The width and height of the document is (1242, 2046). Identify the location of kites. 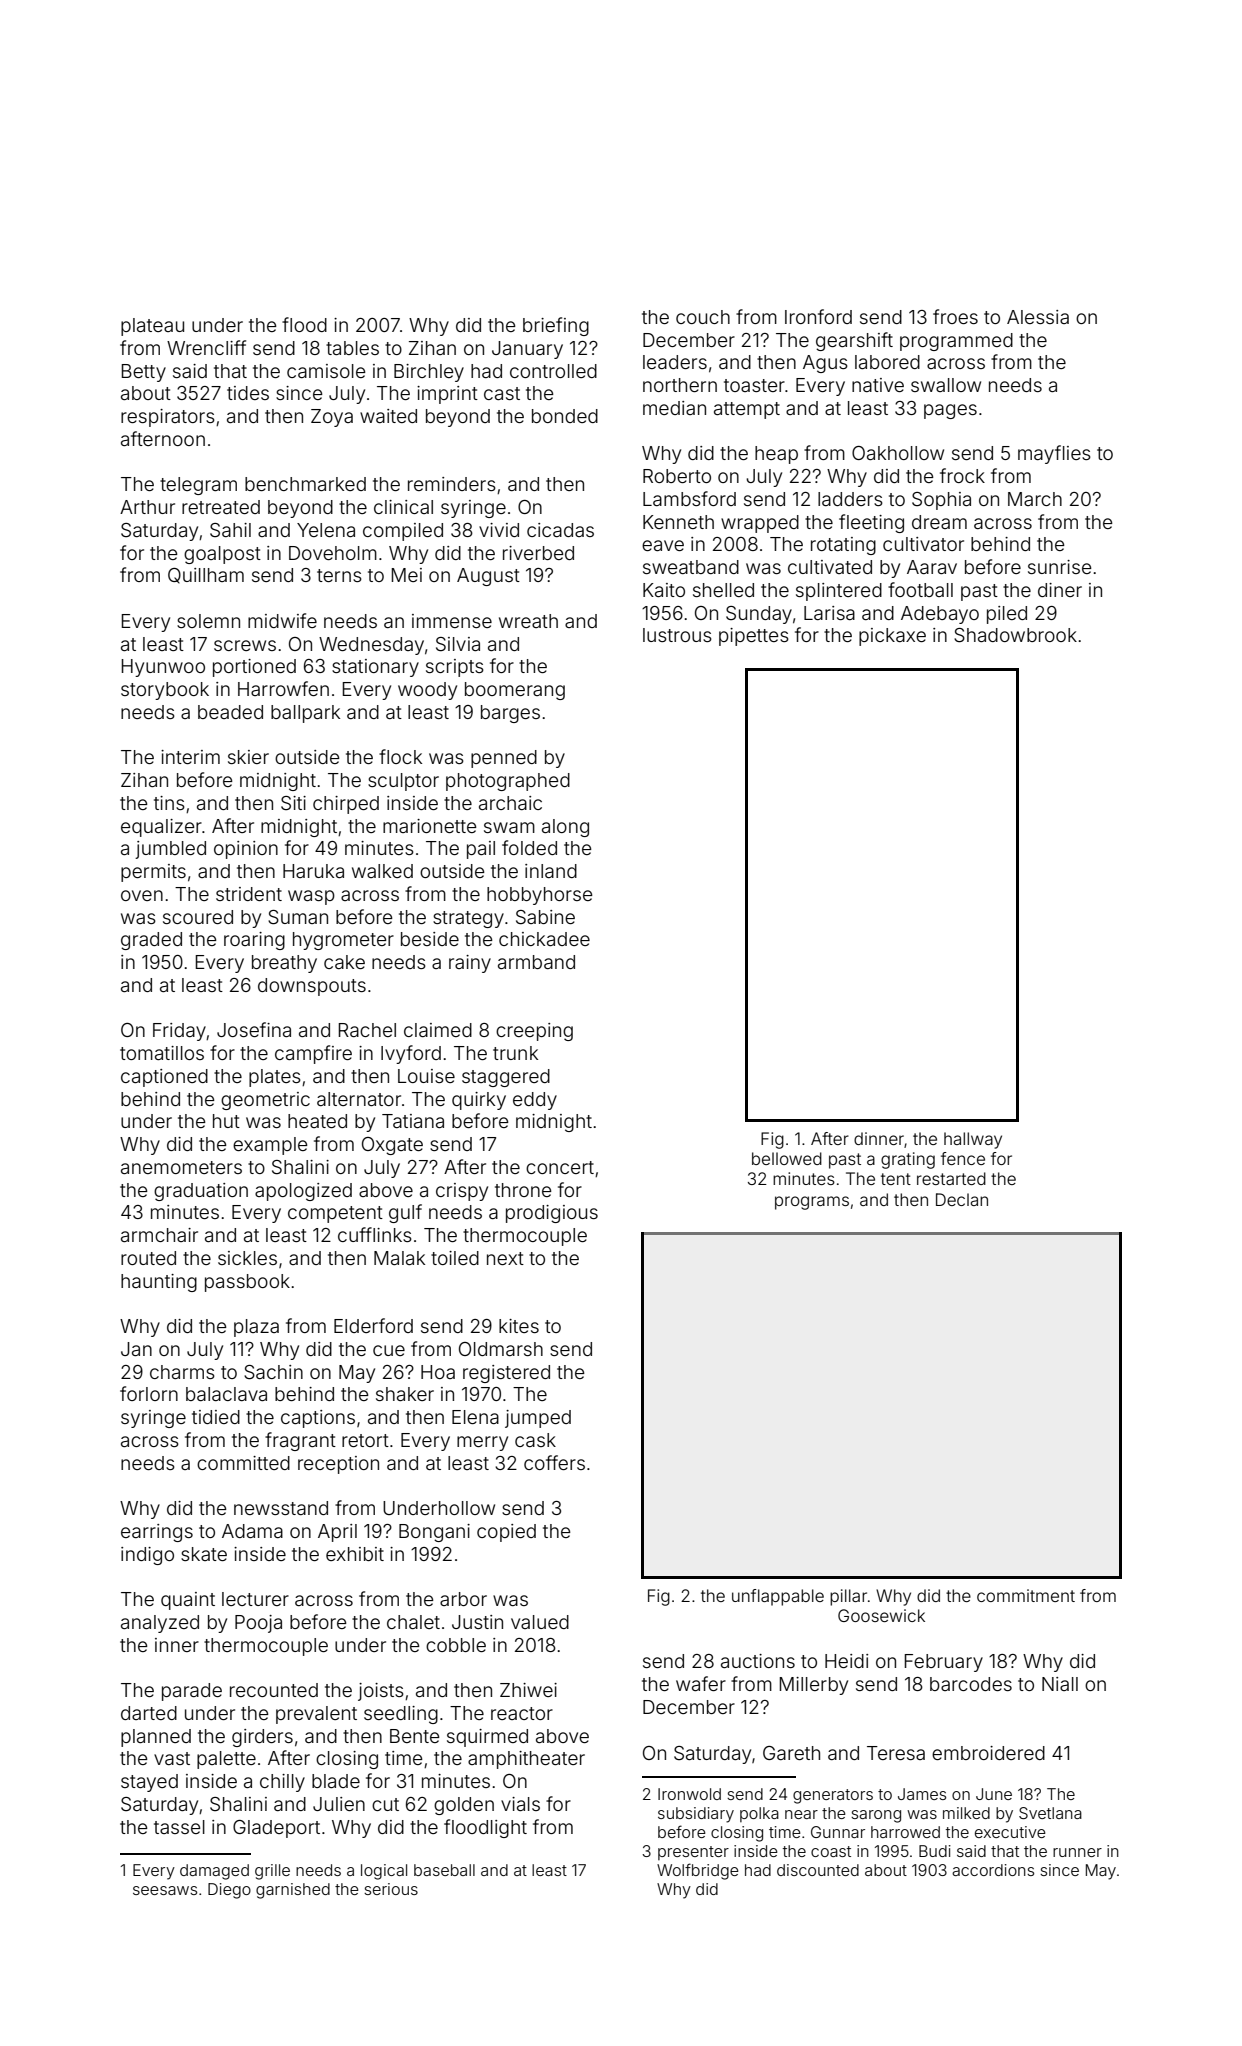
(519, 1326).
